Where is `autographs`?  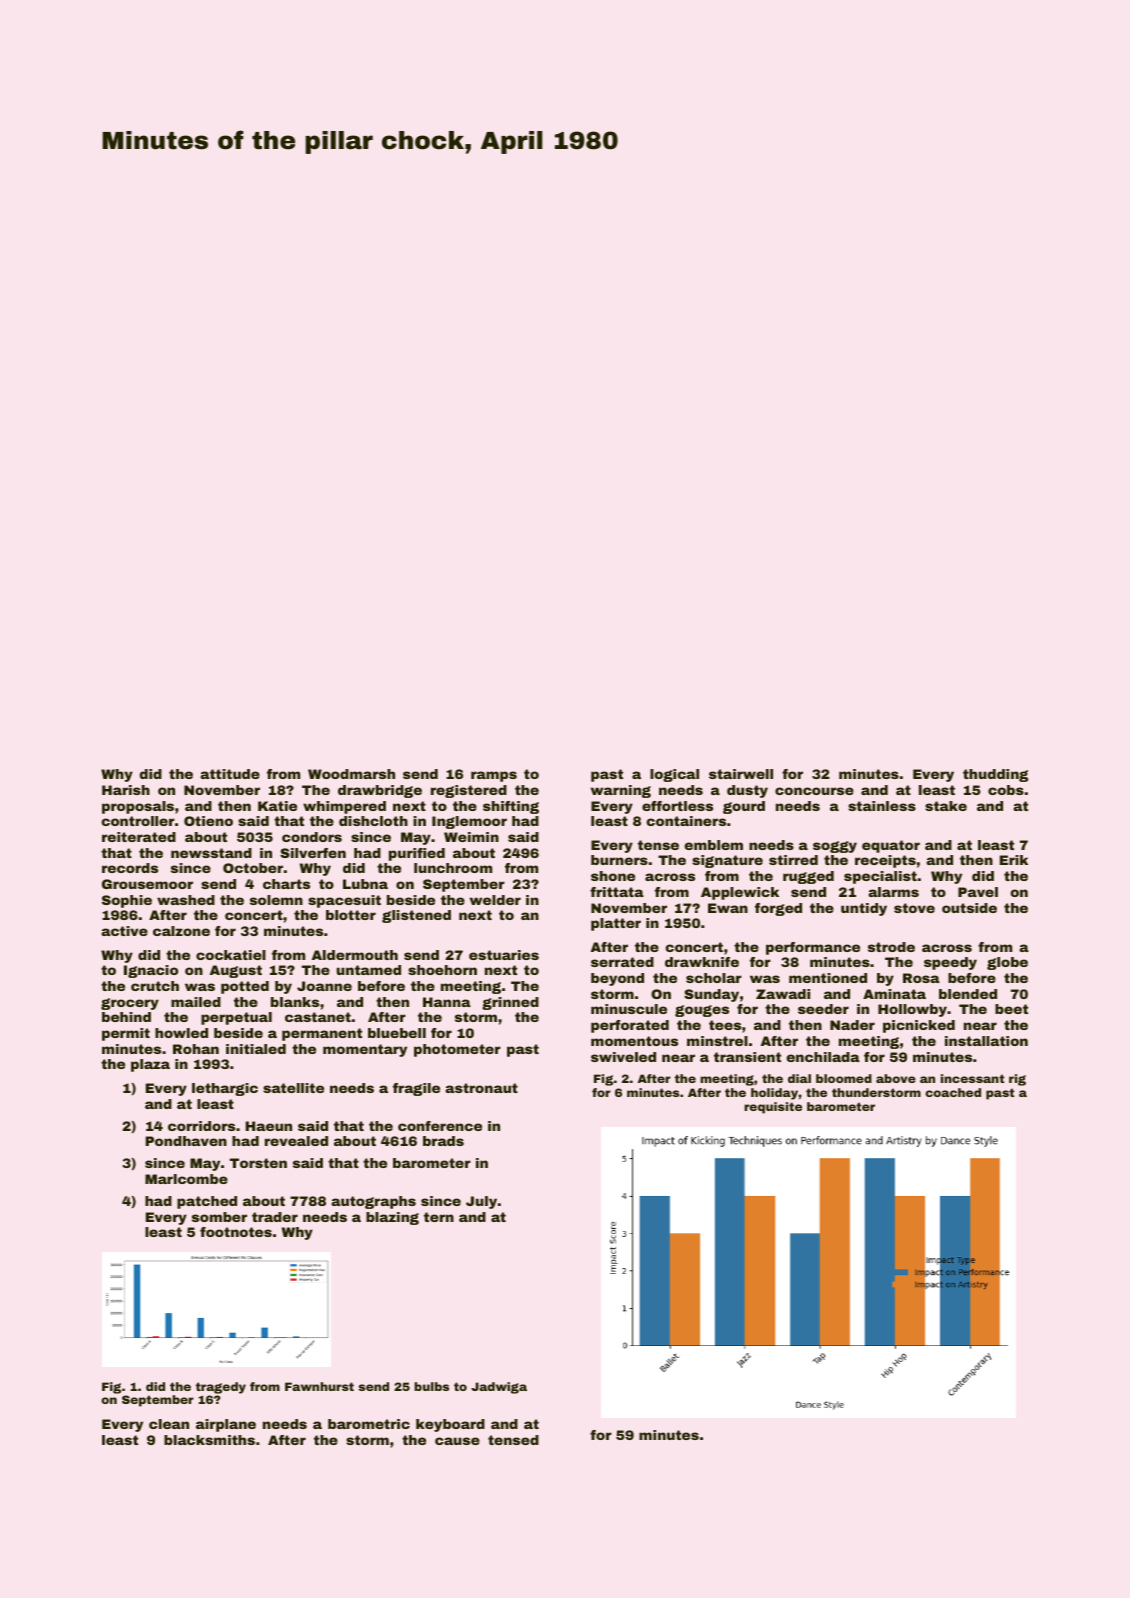
autographs is located at coordinates (373, 1202).
